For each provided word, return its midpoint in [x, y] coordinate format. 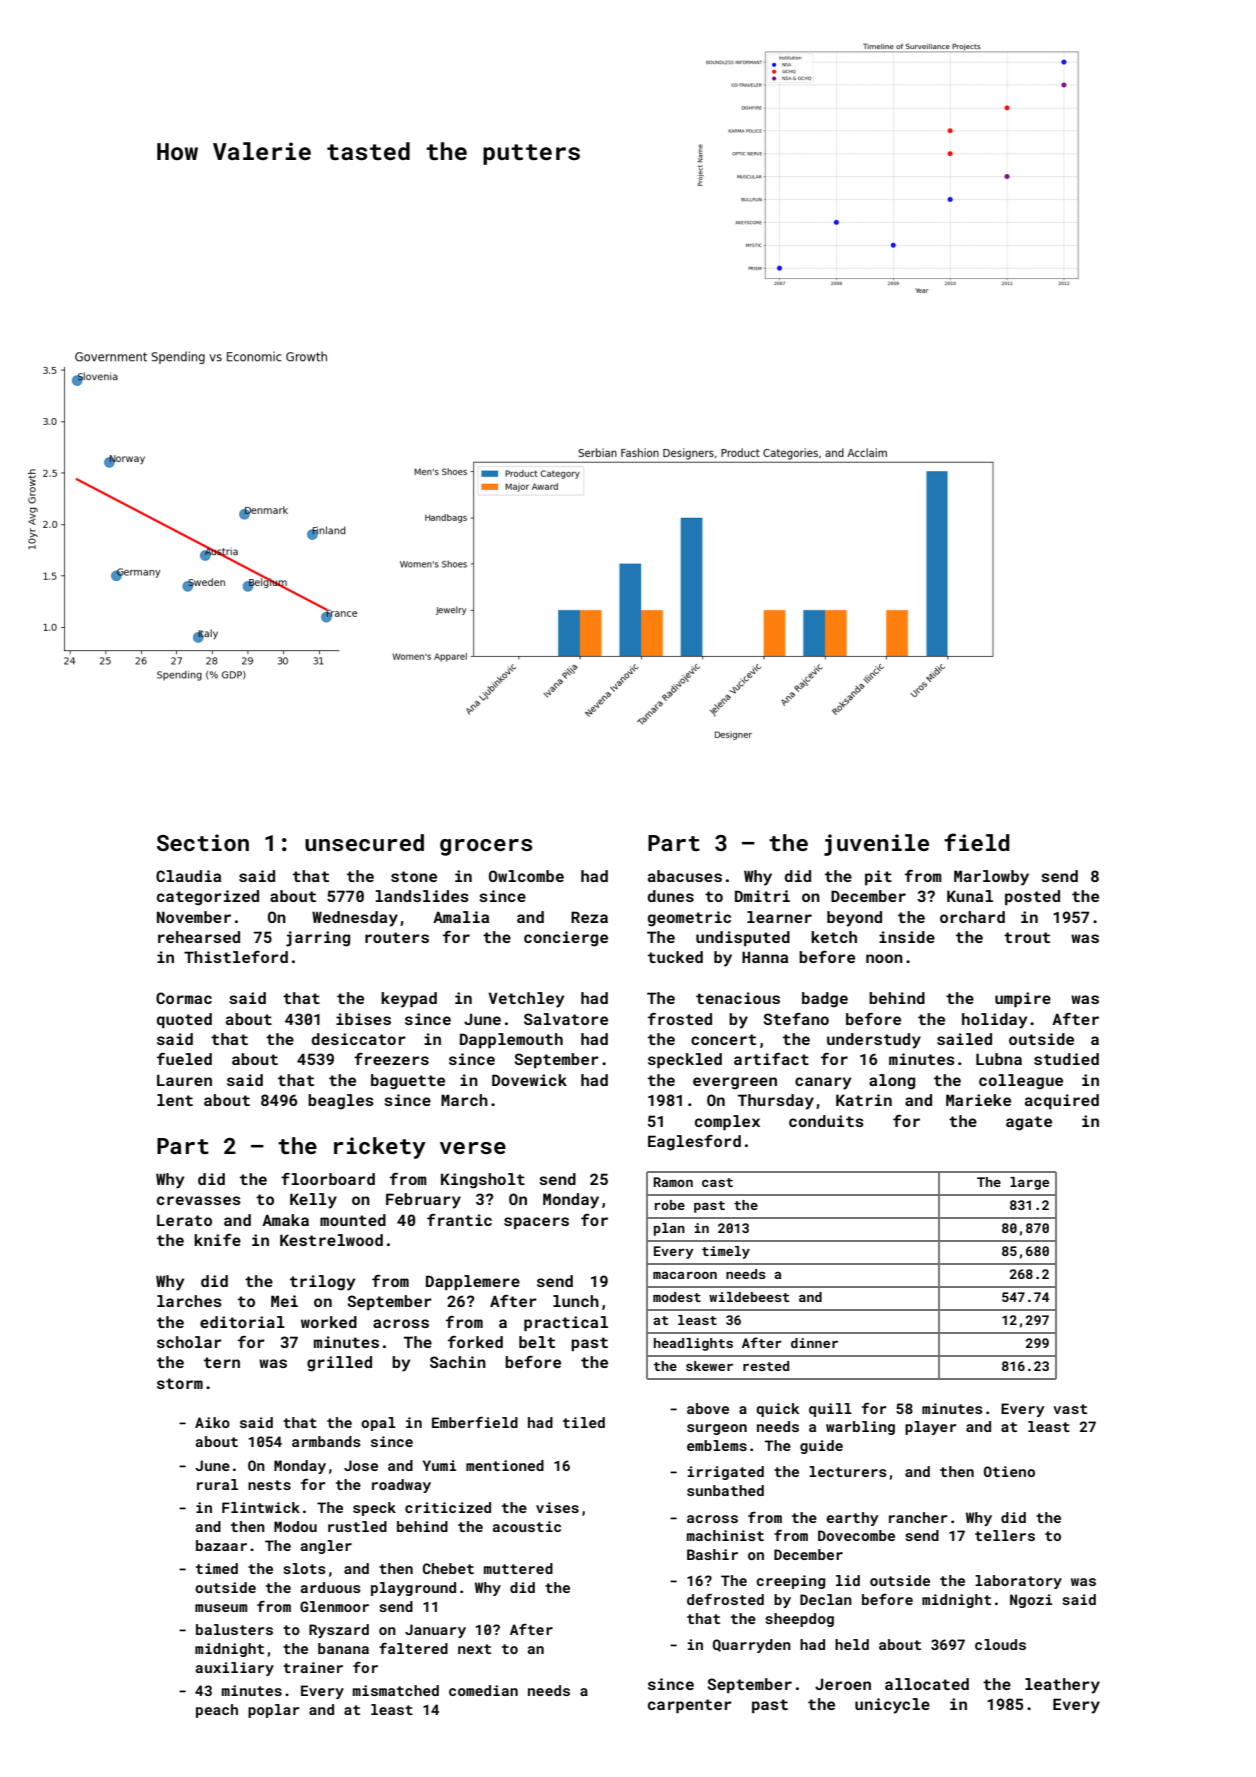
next [474, 1649]
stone [414, 876]
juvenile [876, 845]
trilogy [322, 1283]
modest [677, 1297]
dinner [814, 1343]
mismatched [396, 1690]
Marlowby [991, 878]
